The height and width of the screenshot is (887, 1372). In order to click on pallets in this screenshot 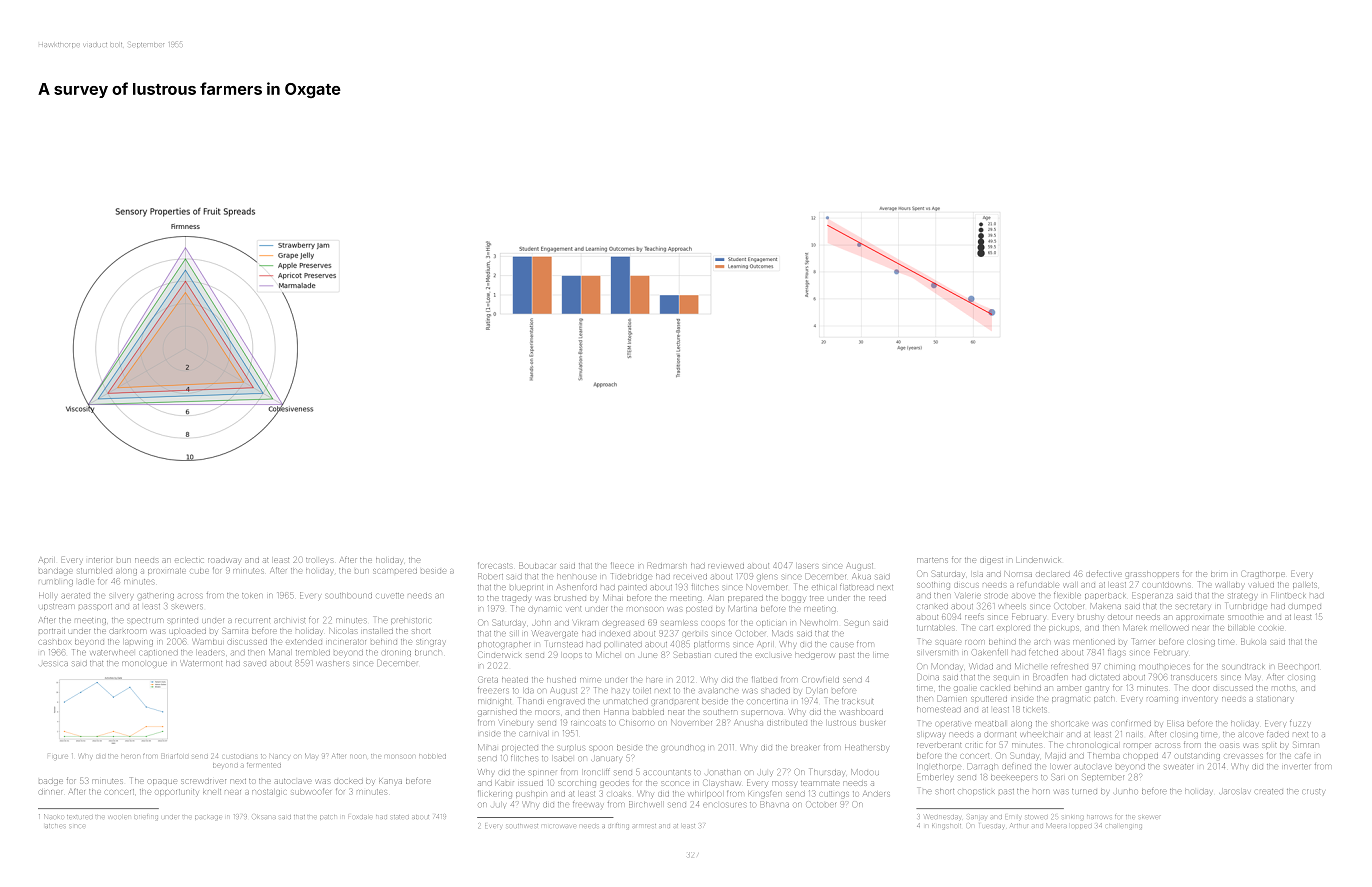, I will do `click(1305, 585)`.
